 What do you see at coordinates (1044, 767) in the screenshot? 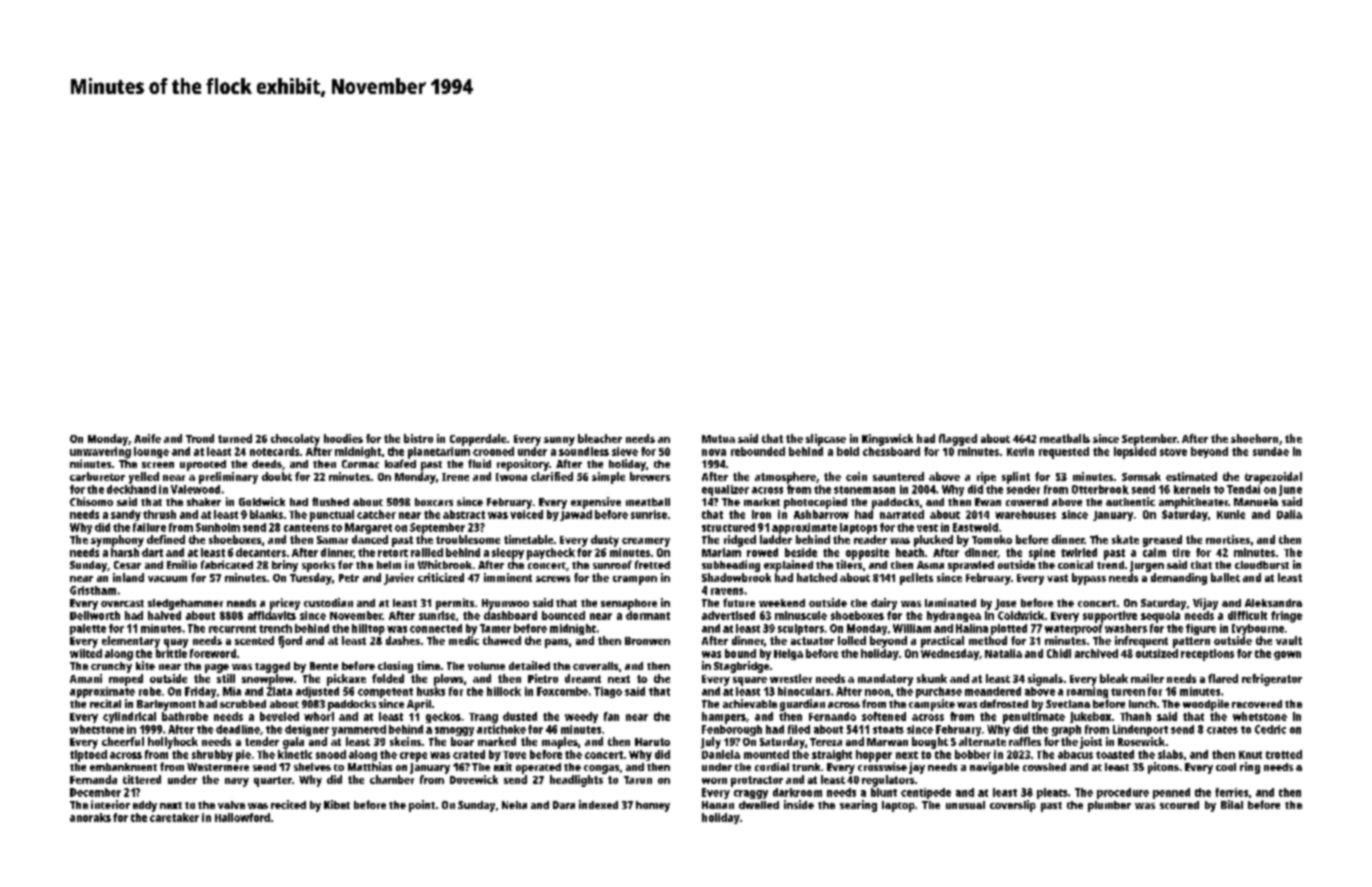
I see `cowshed` at bounding box center [1044, 767].
